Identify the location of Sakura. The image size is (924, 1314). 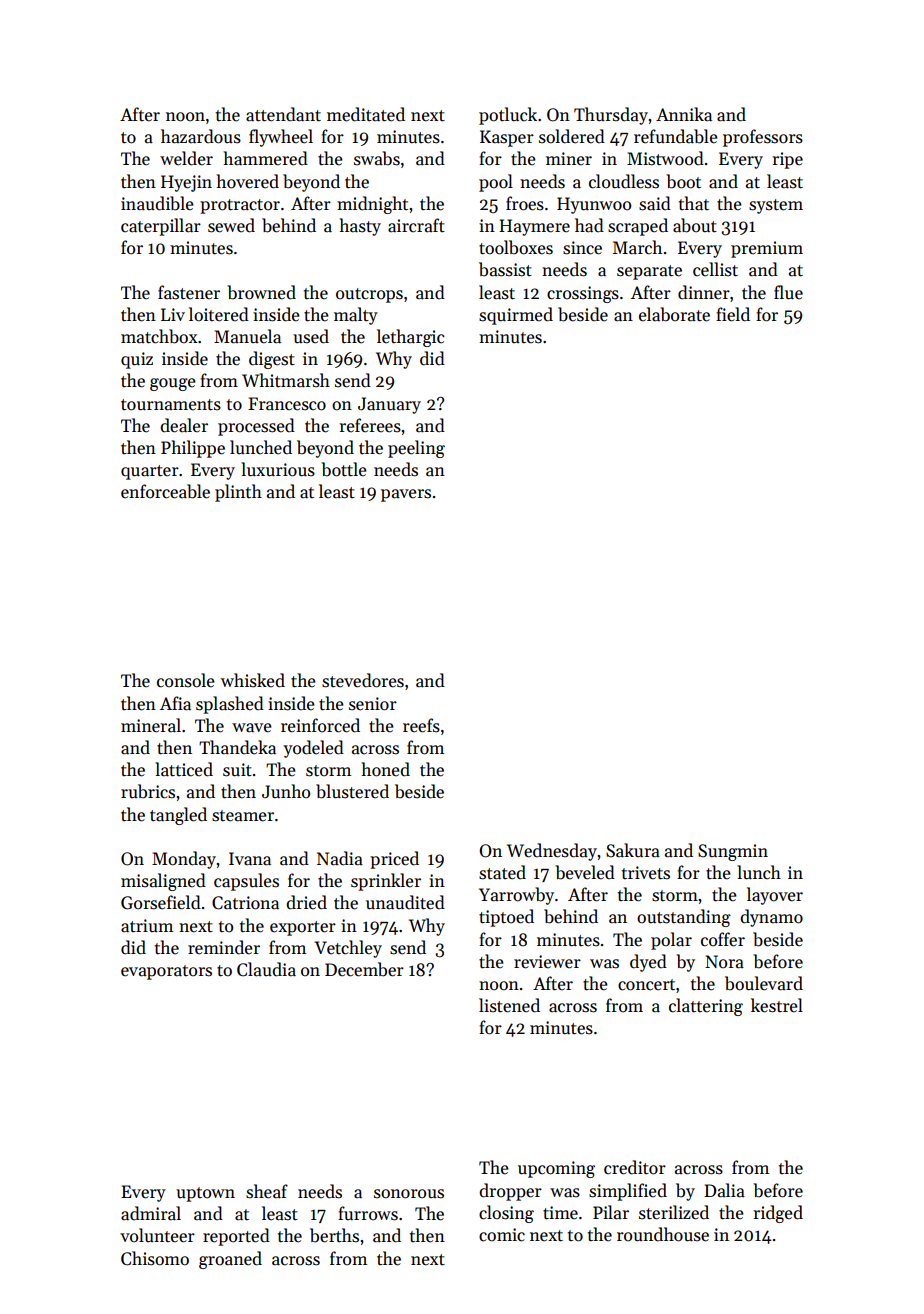
(633, 850).
